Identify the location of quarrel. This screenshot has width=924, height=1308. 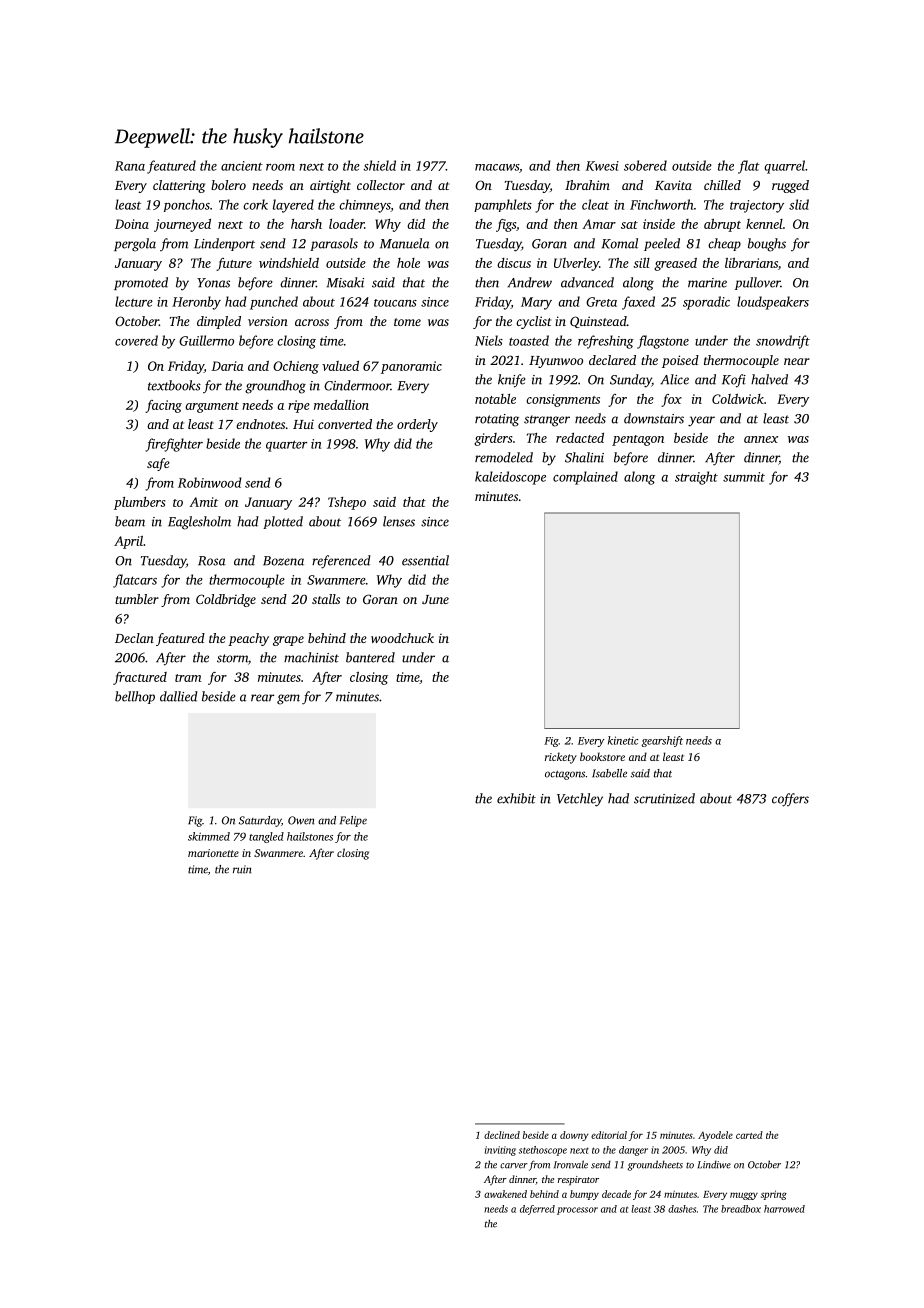
(784, 167).
